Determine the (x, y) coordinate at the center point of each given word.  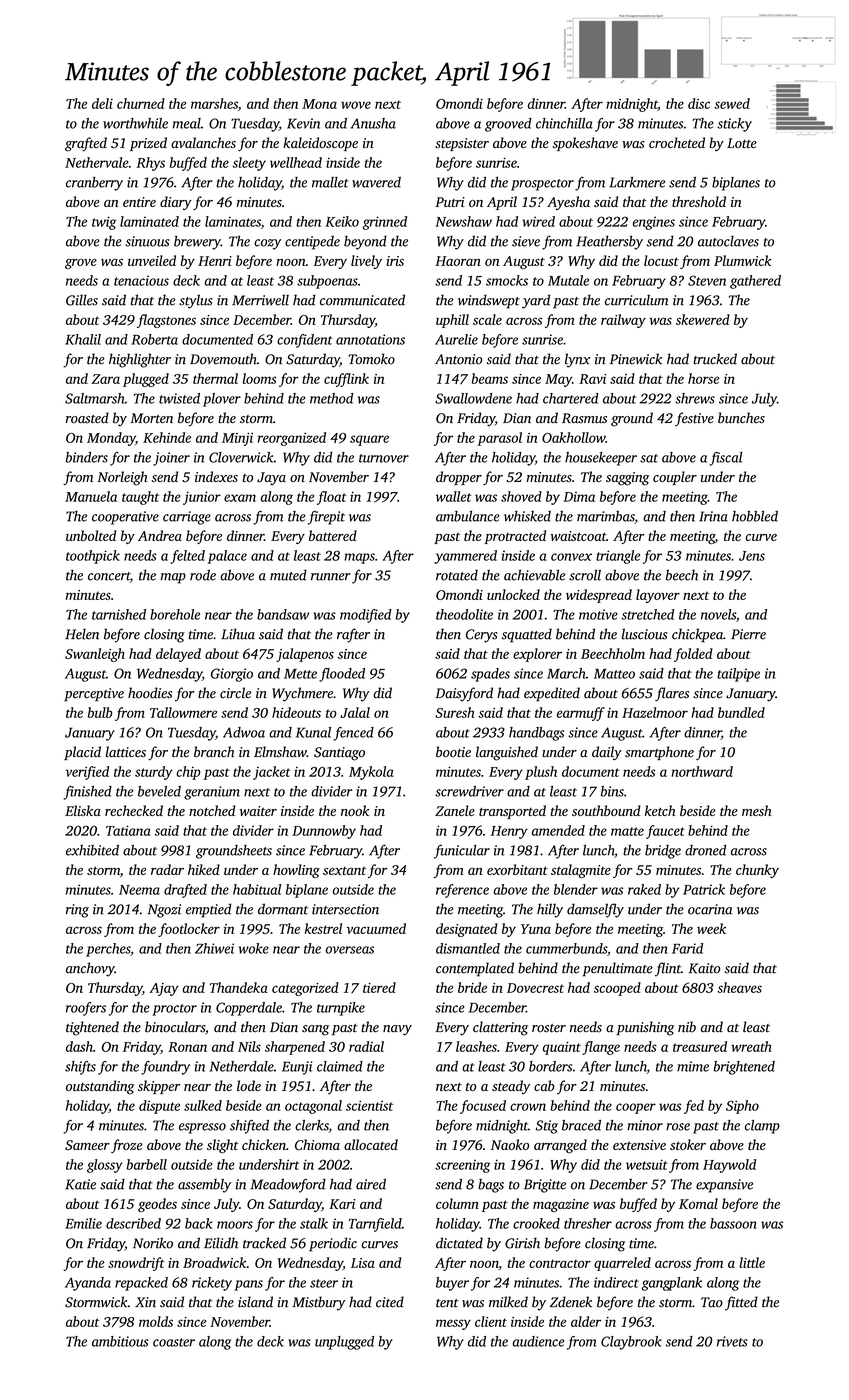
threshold (699, 201)
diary (176, 203)
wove (356, 105)
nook (355, 810)
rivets (732, 1341)
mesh (757, 810)
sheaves (740, 987)
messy (453, 1324)
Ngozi (164, 911)
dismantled (468, 948)
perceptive (94, 694)
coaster (174, 1342)
